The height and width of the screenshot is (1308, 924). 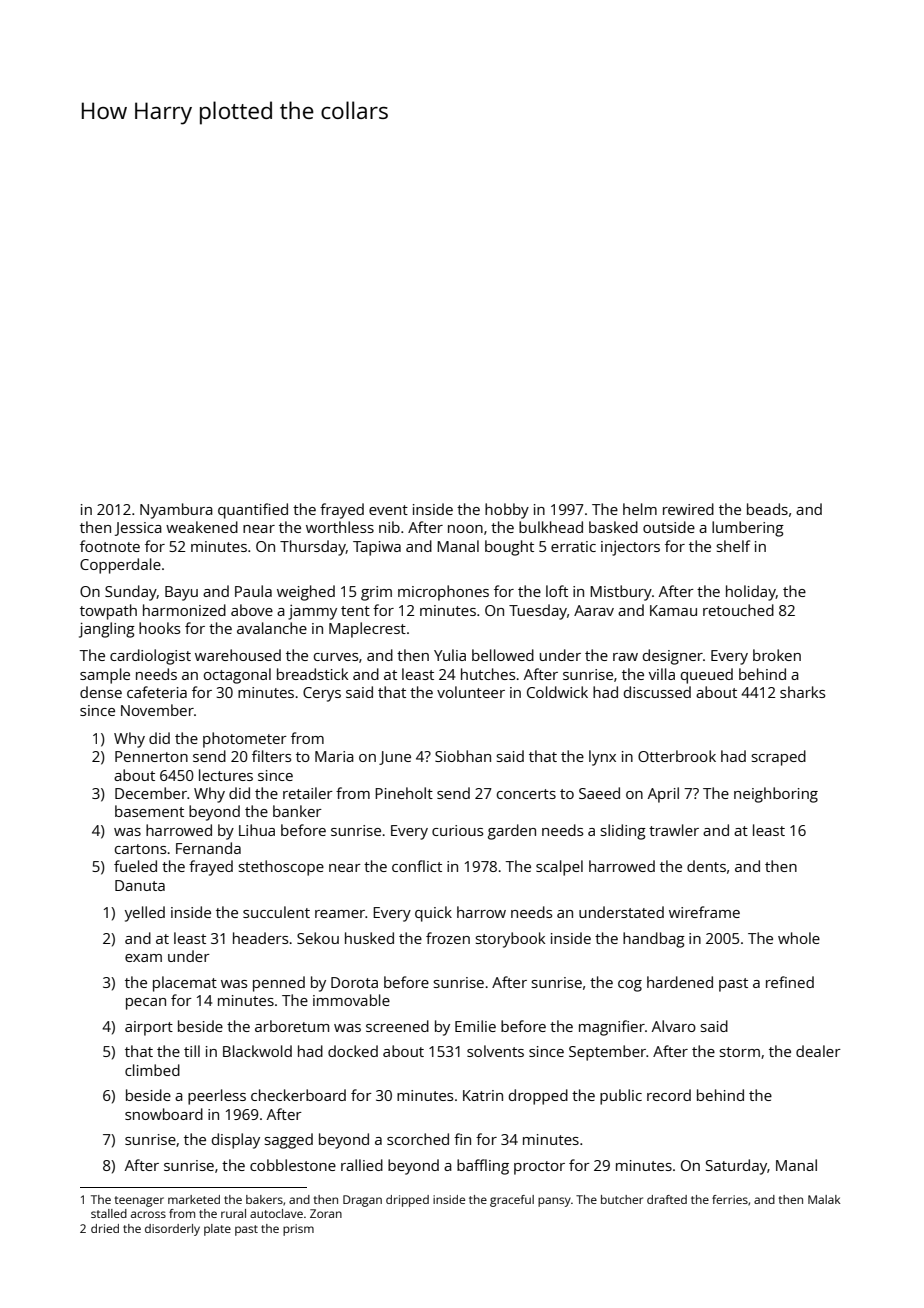 I want to click on dents, so click(x=706, y=866).
